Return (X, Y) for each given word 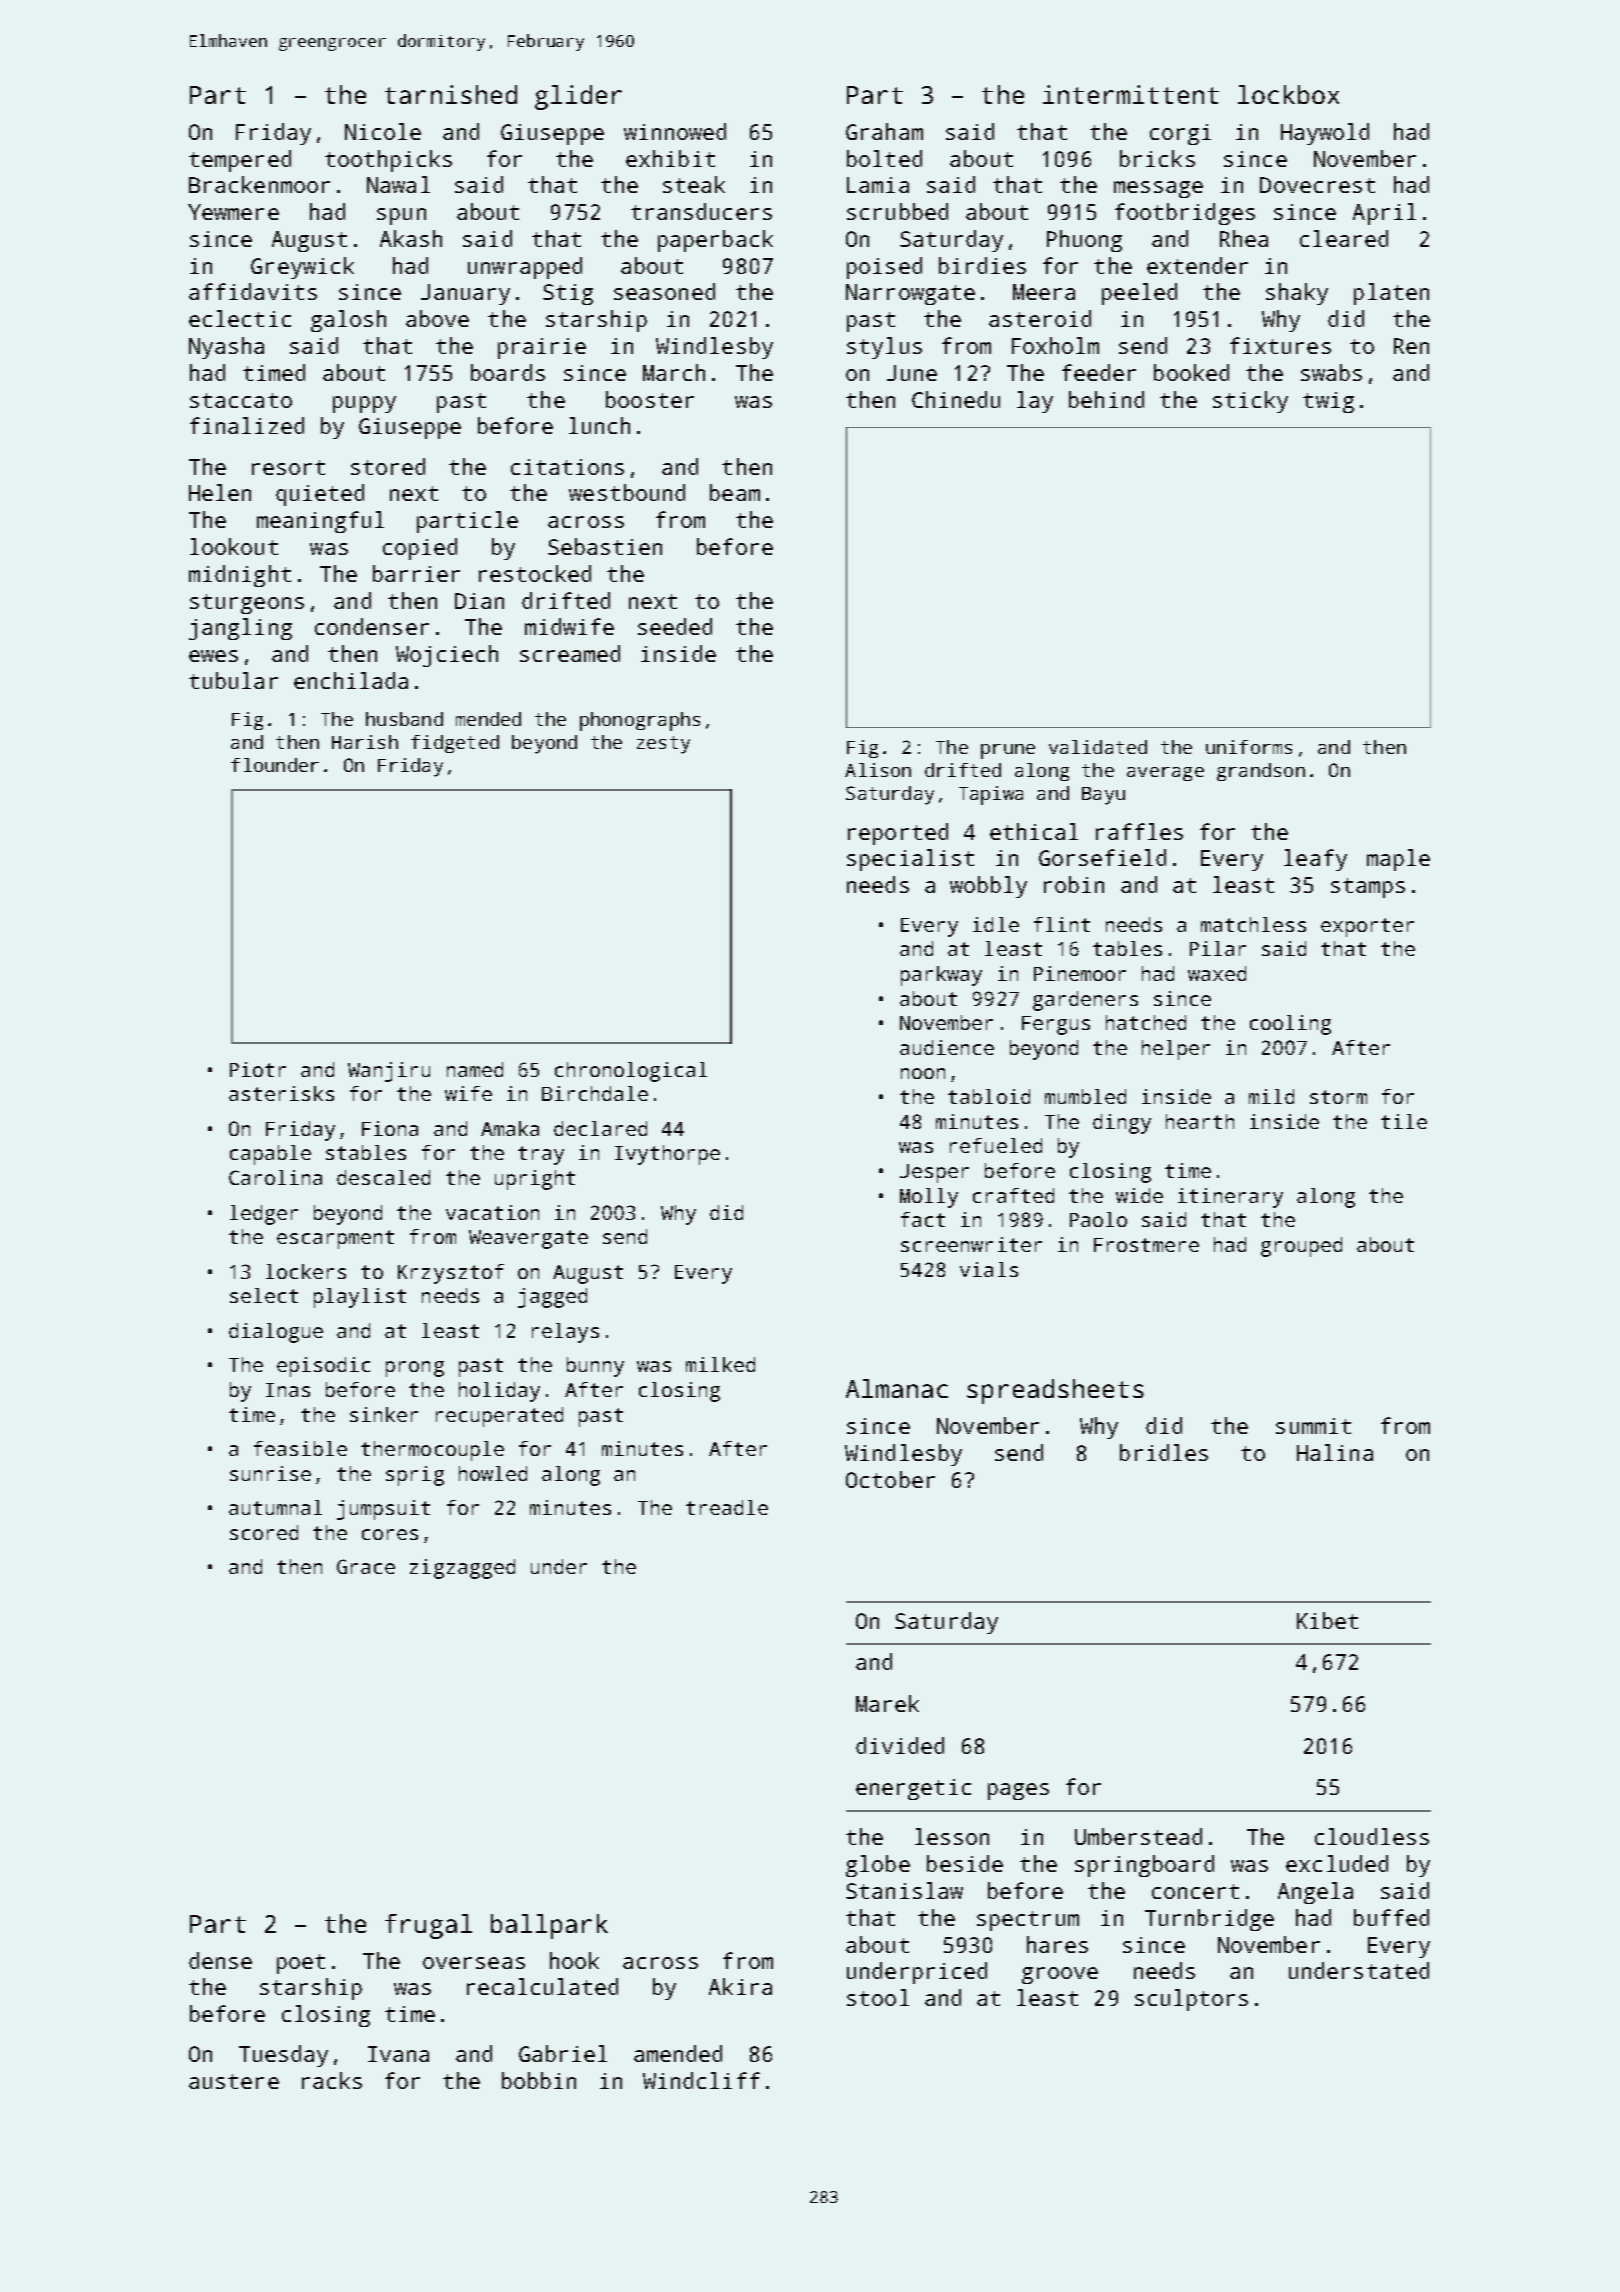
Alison (878, 770)
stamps (1368, 888)
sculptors (1191, 2000)
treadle (727, 1507)
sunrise (270, 1473)
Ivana (398, 2054)
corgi (1180, 134)
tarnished (451, 94)
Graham (884, 131)
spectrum (1028, 1921)
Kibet (1327, 1620)
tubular (233, 680)
